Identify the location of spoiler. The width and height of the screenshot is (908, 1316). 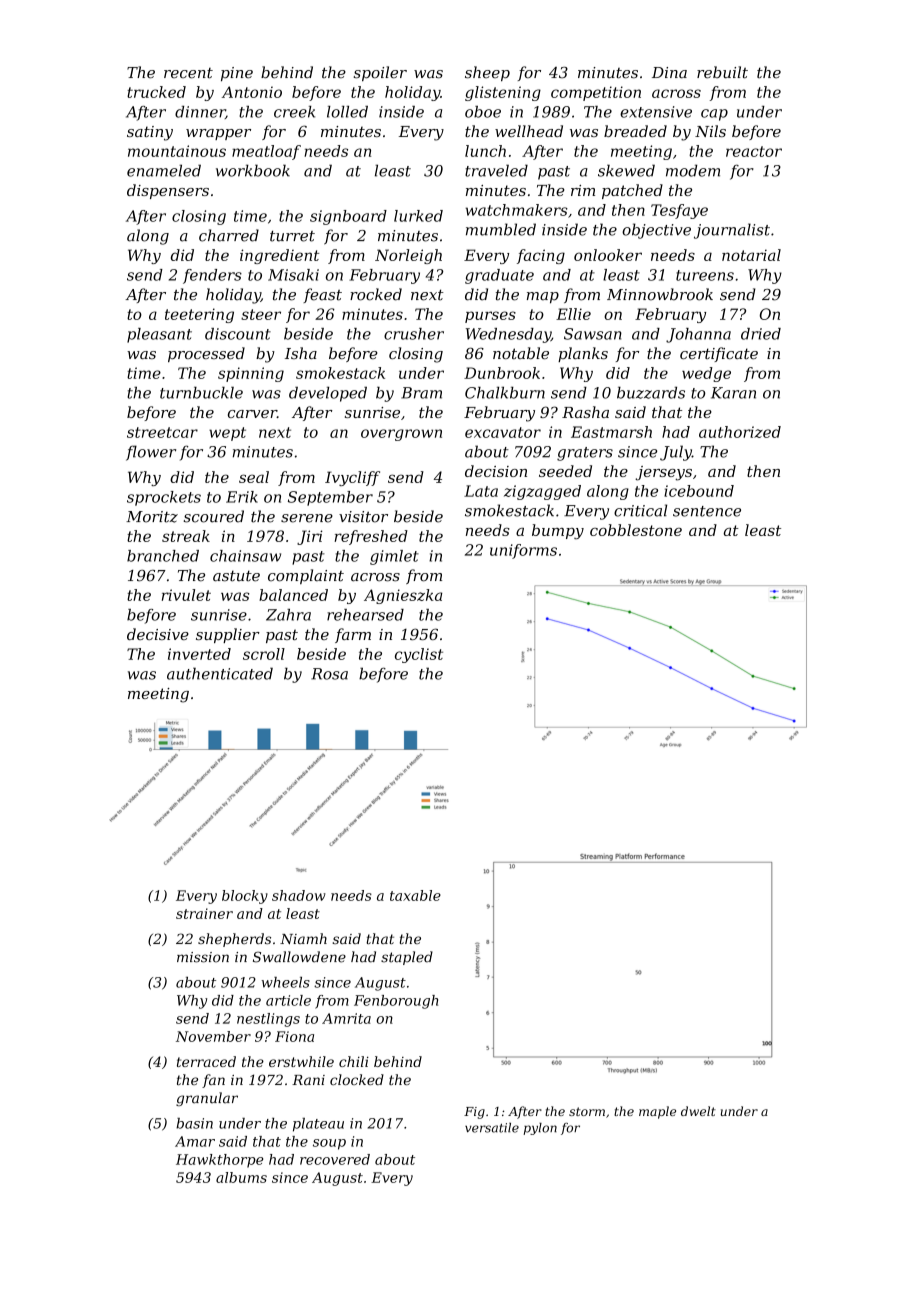
(380, 73).
